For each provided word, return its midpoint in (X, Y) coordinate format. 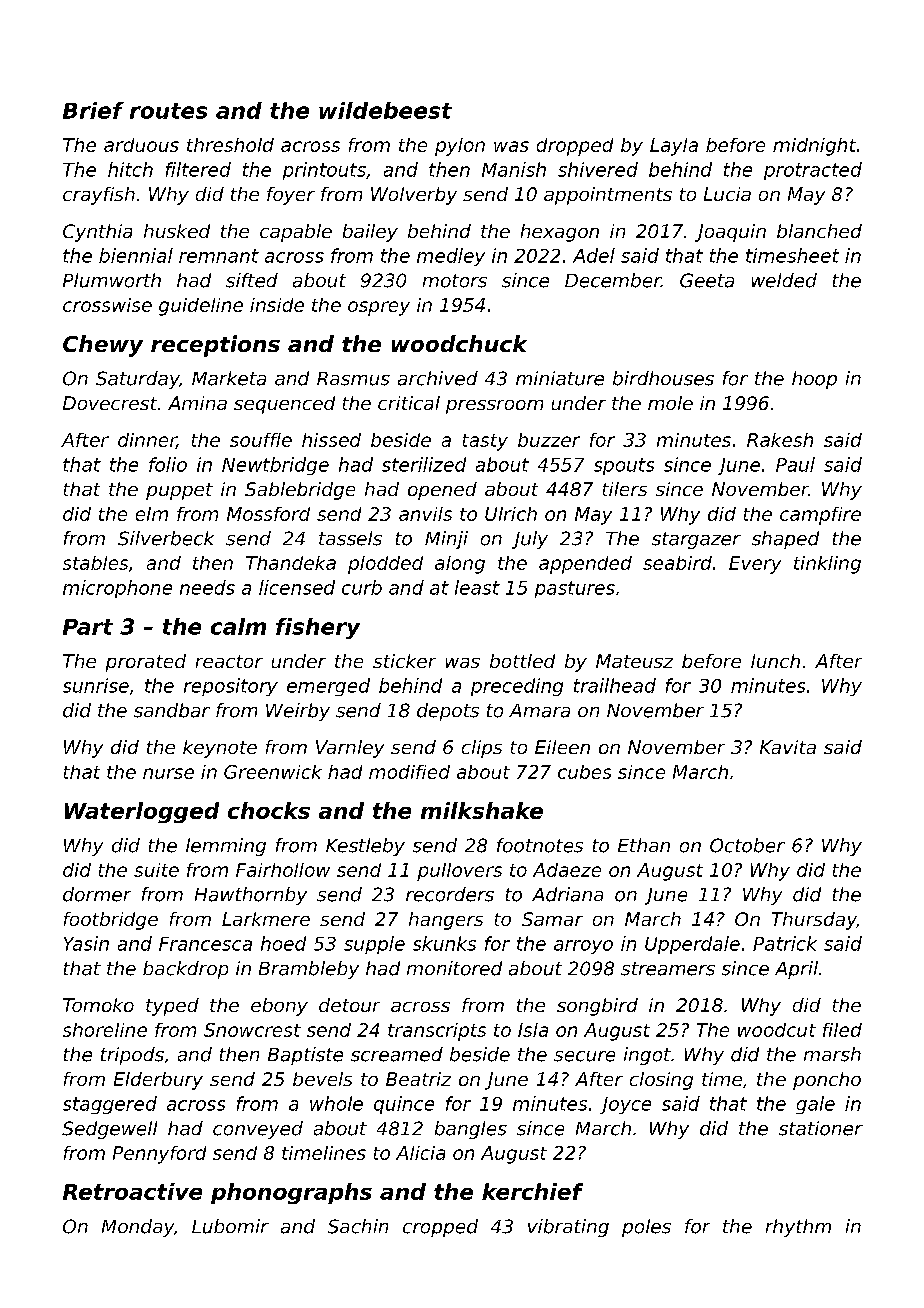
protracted (813, 171)
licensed (297, 587)
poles (646, 1228)
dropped (575, 147)
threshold (230, 145)
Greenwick (273, 772)
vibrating (568, 1228)
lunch (775, 661)
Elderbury (158, 1081)
